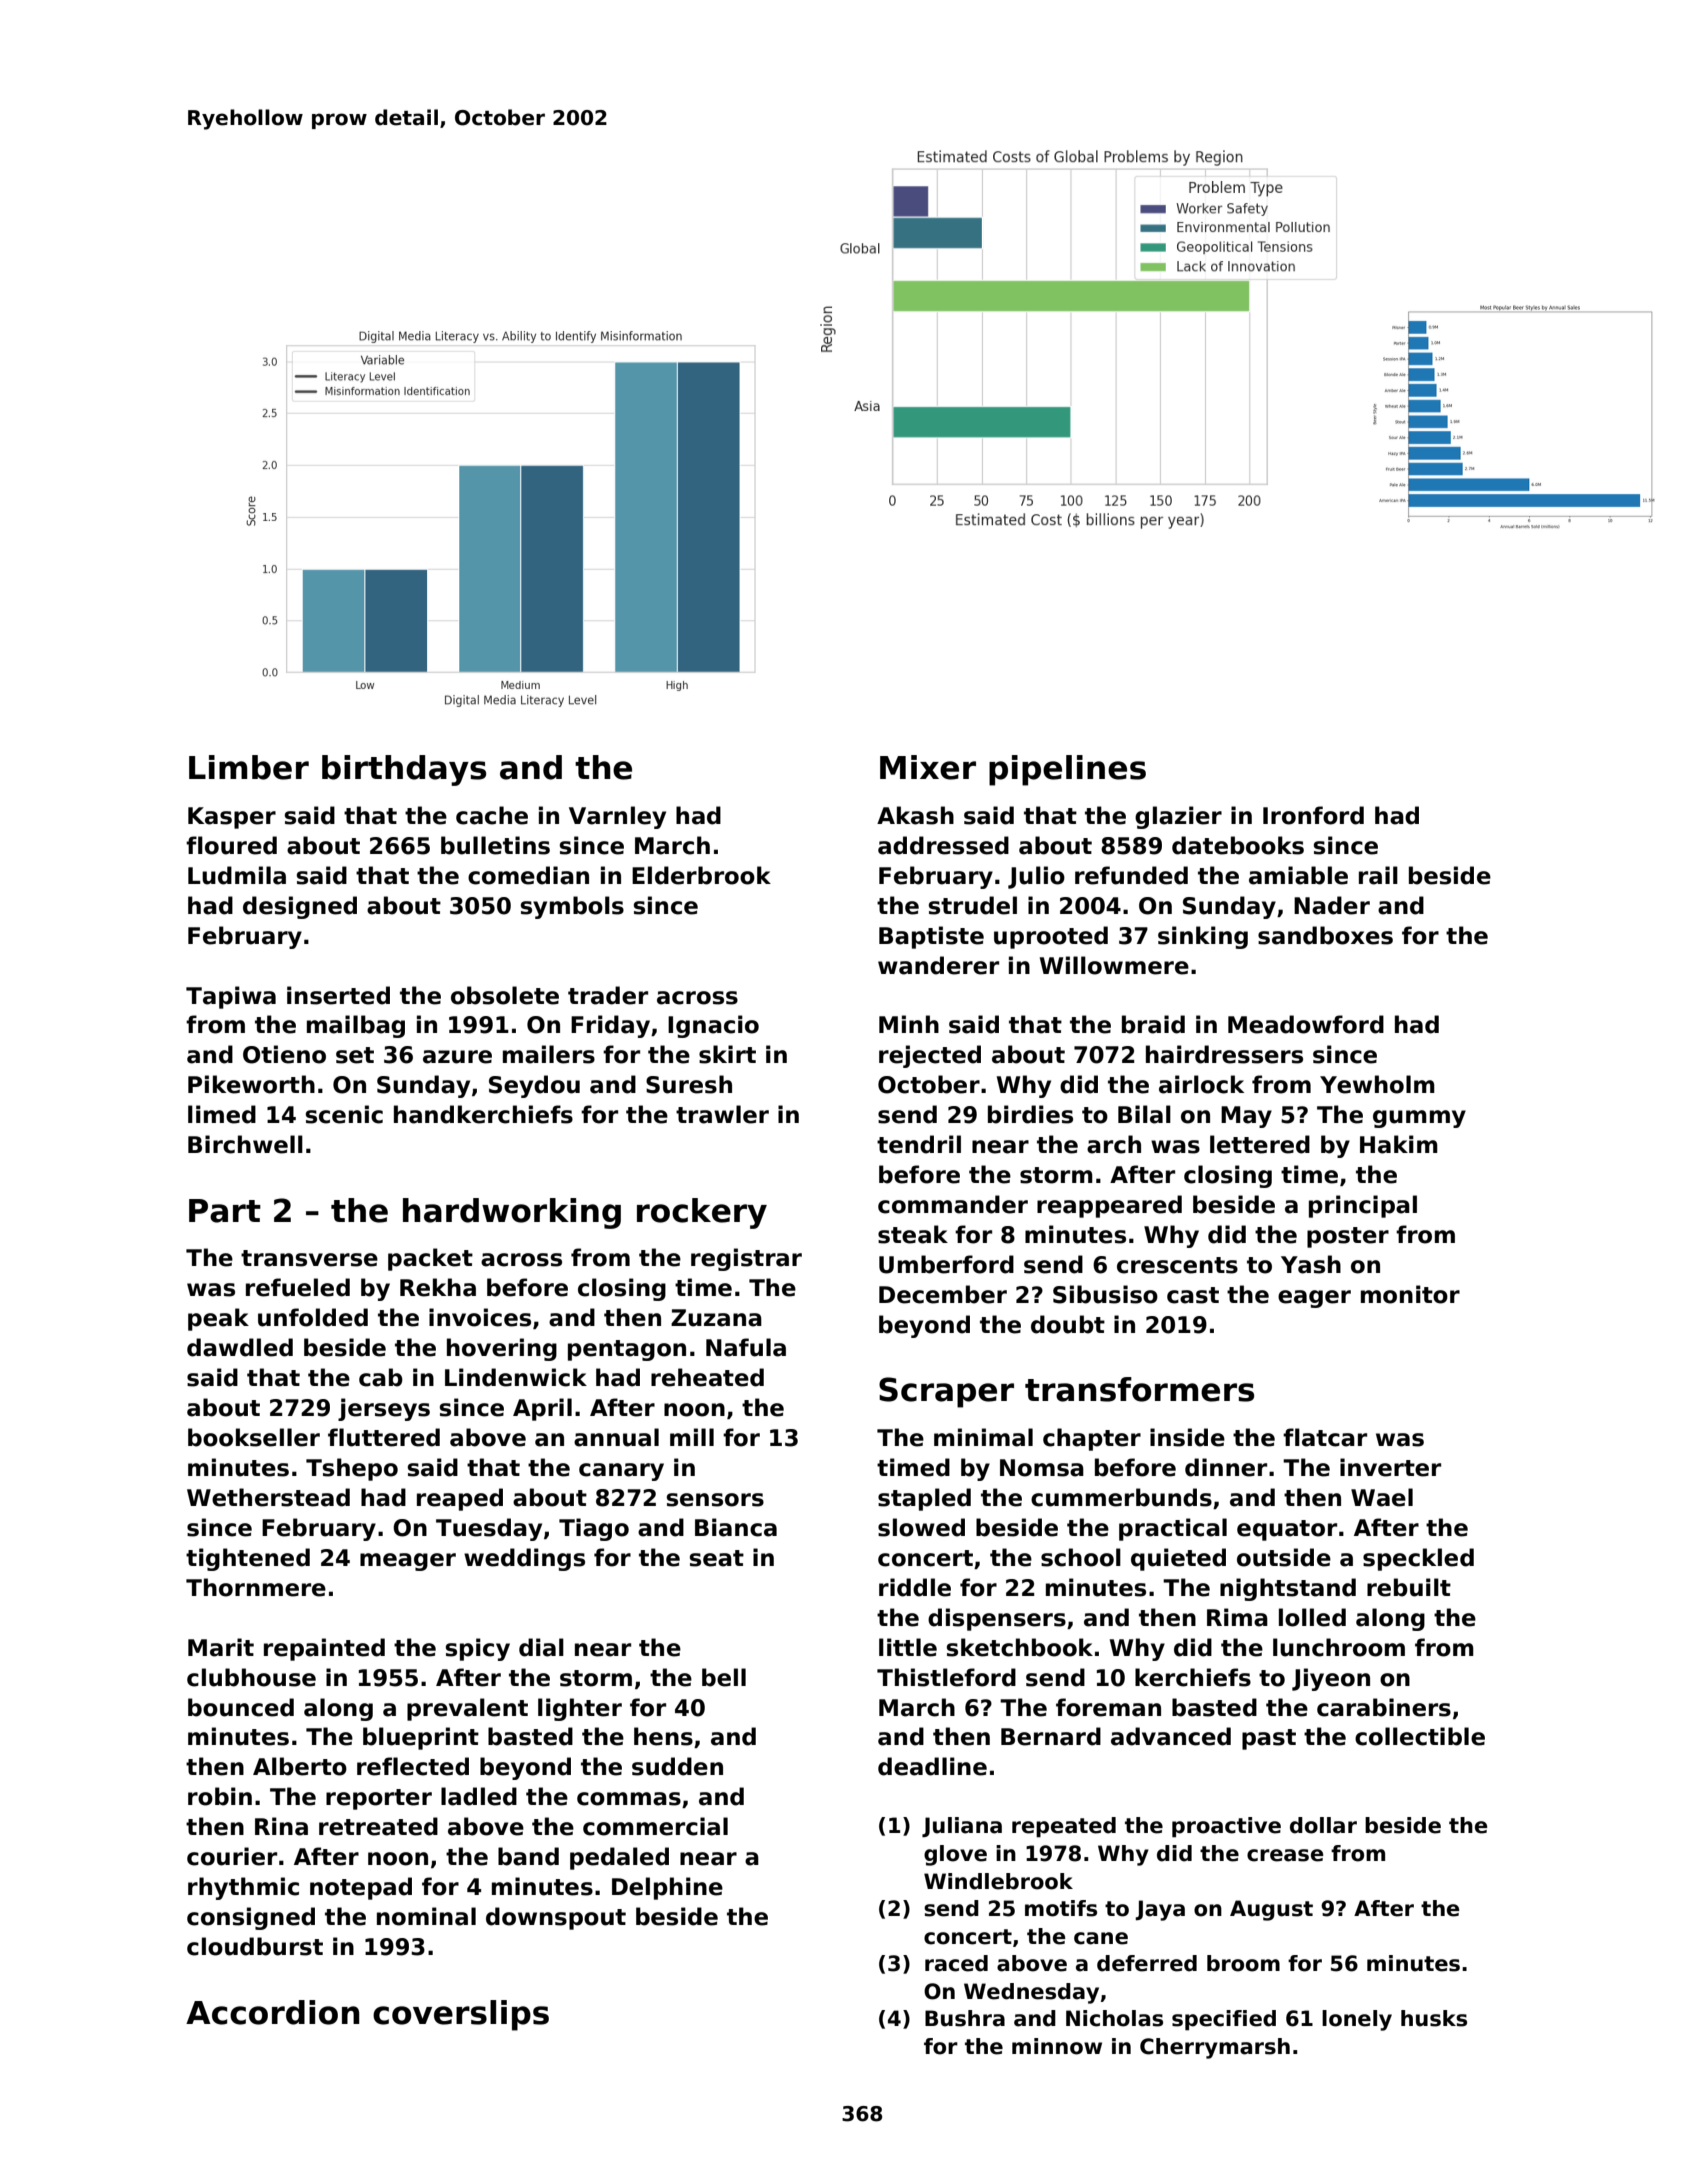  I want to click on Ironford, so click(1313, 815).
